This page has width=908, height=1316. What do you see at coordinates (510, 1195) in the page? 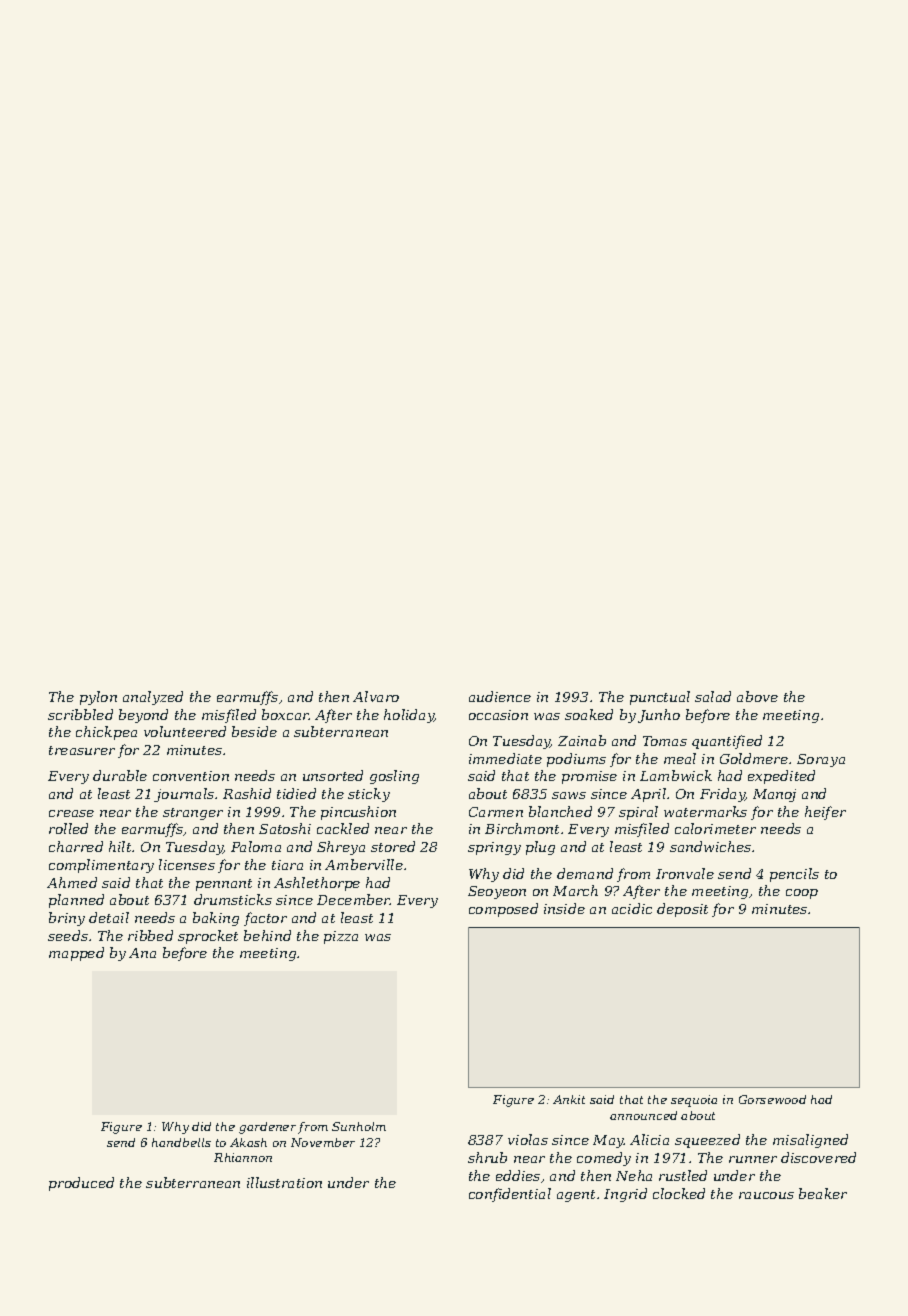
I see `confidential` at bounding box center [510, 1195].
